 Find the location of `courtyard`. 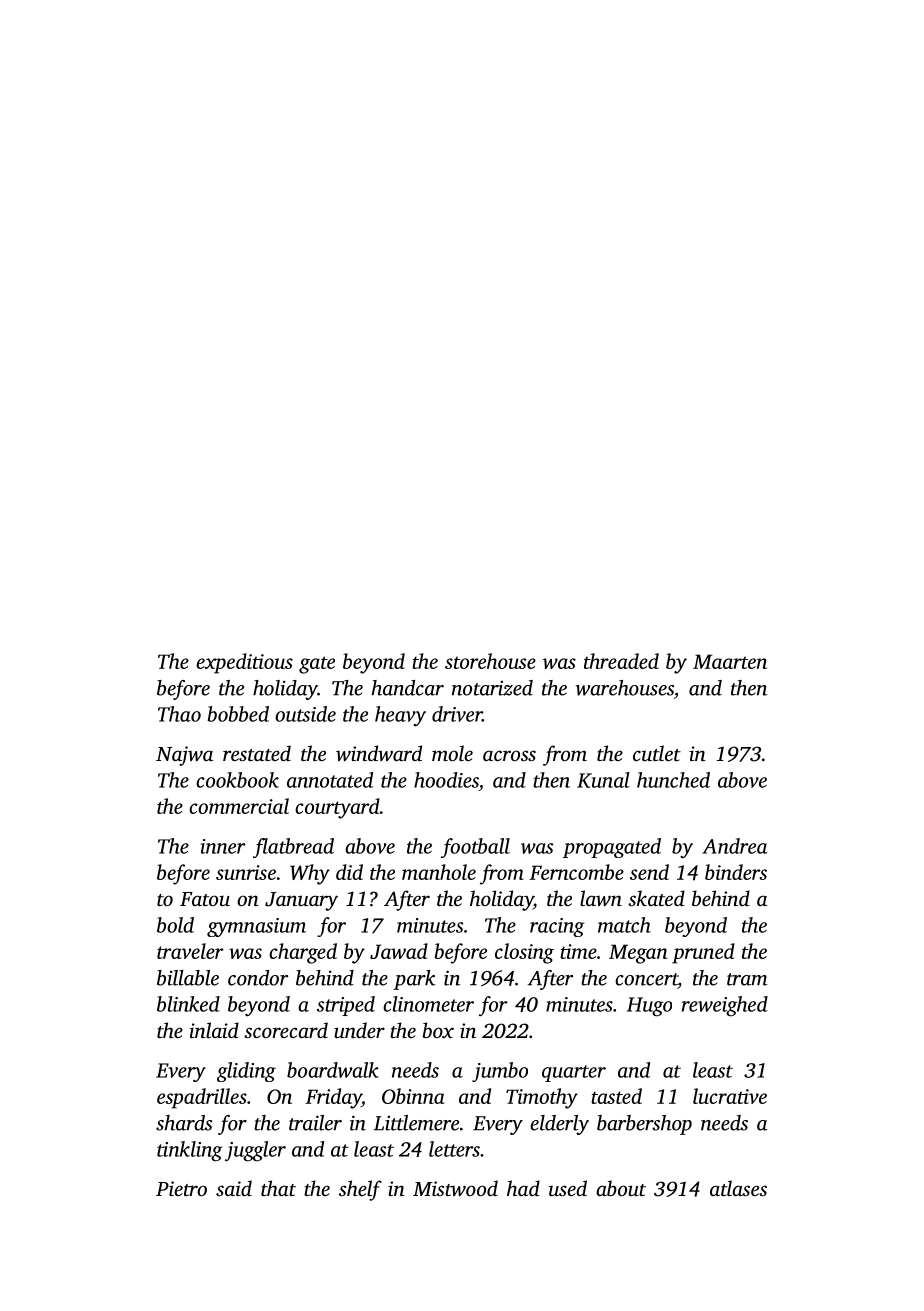

courtyard is located at coordinates (337, 808).
